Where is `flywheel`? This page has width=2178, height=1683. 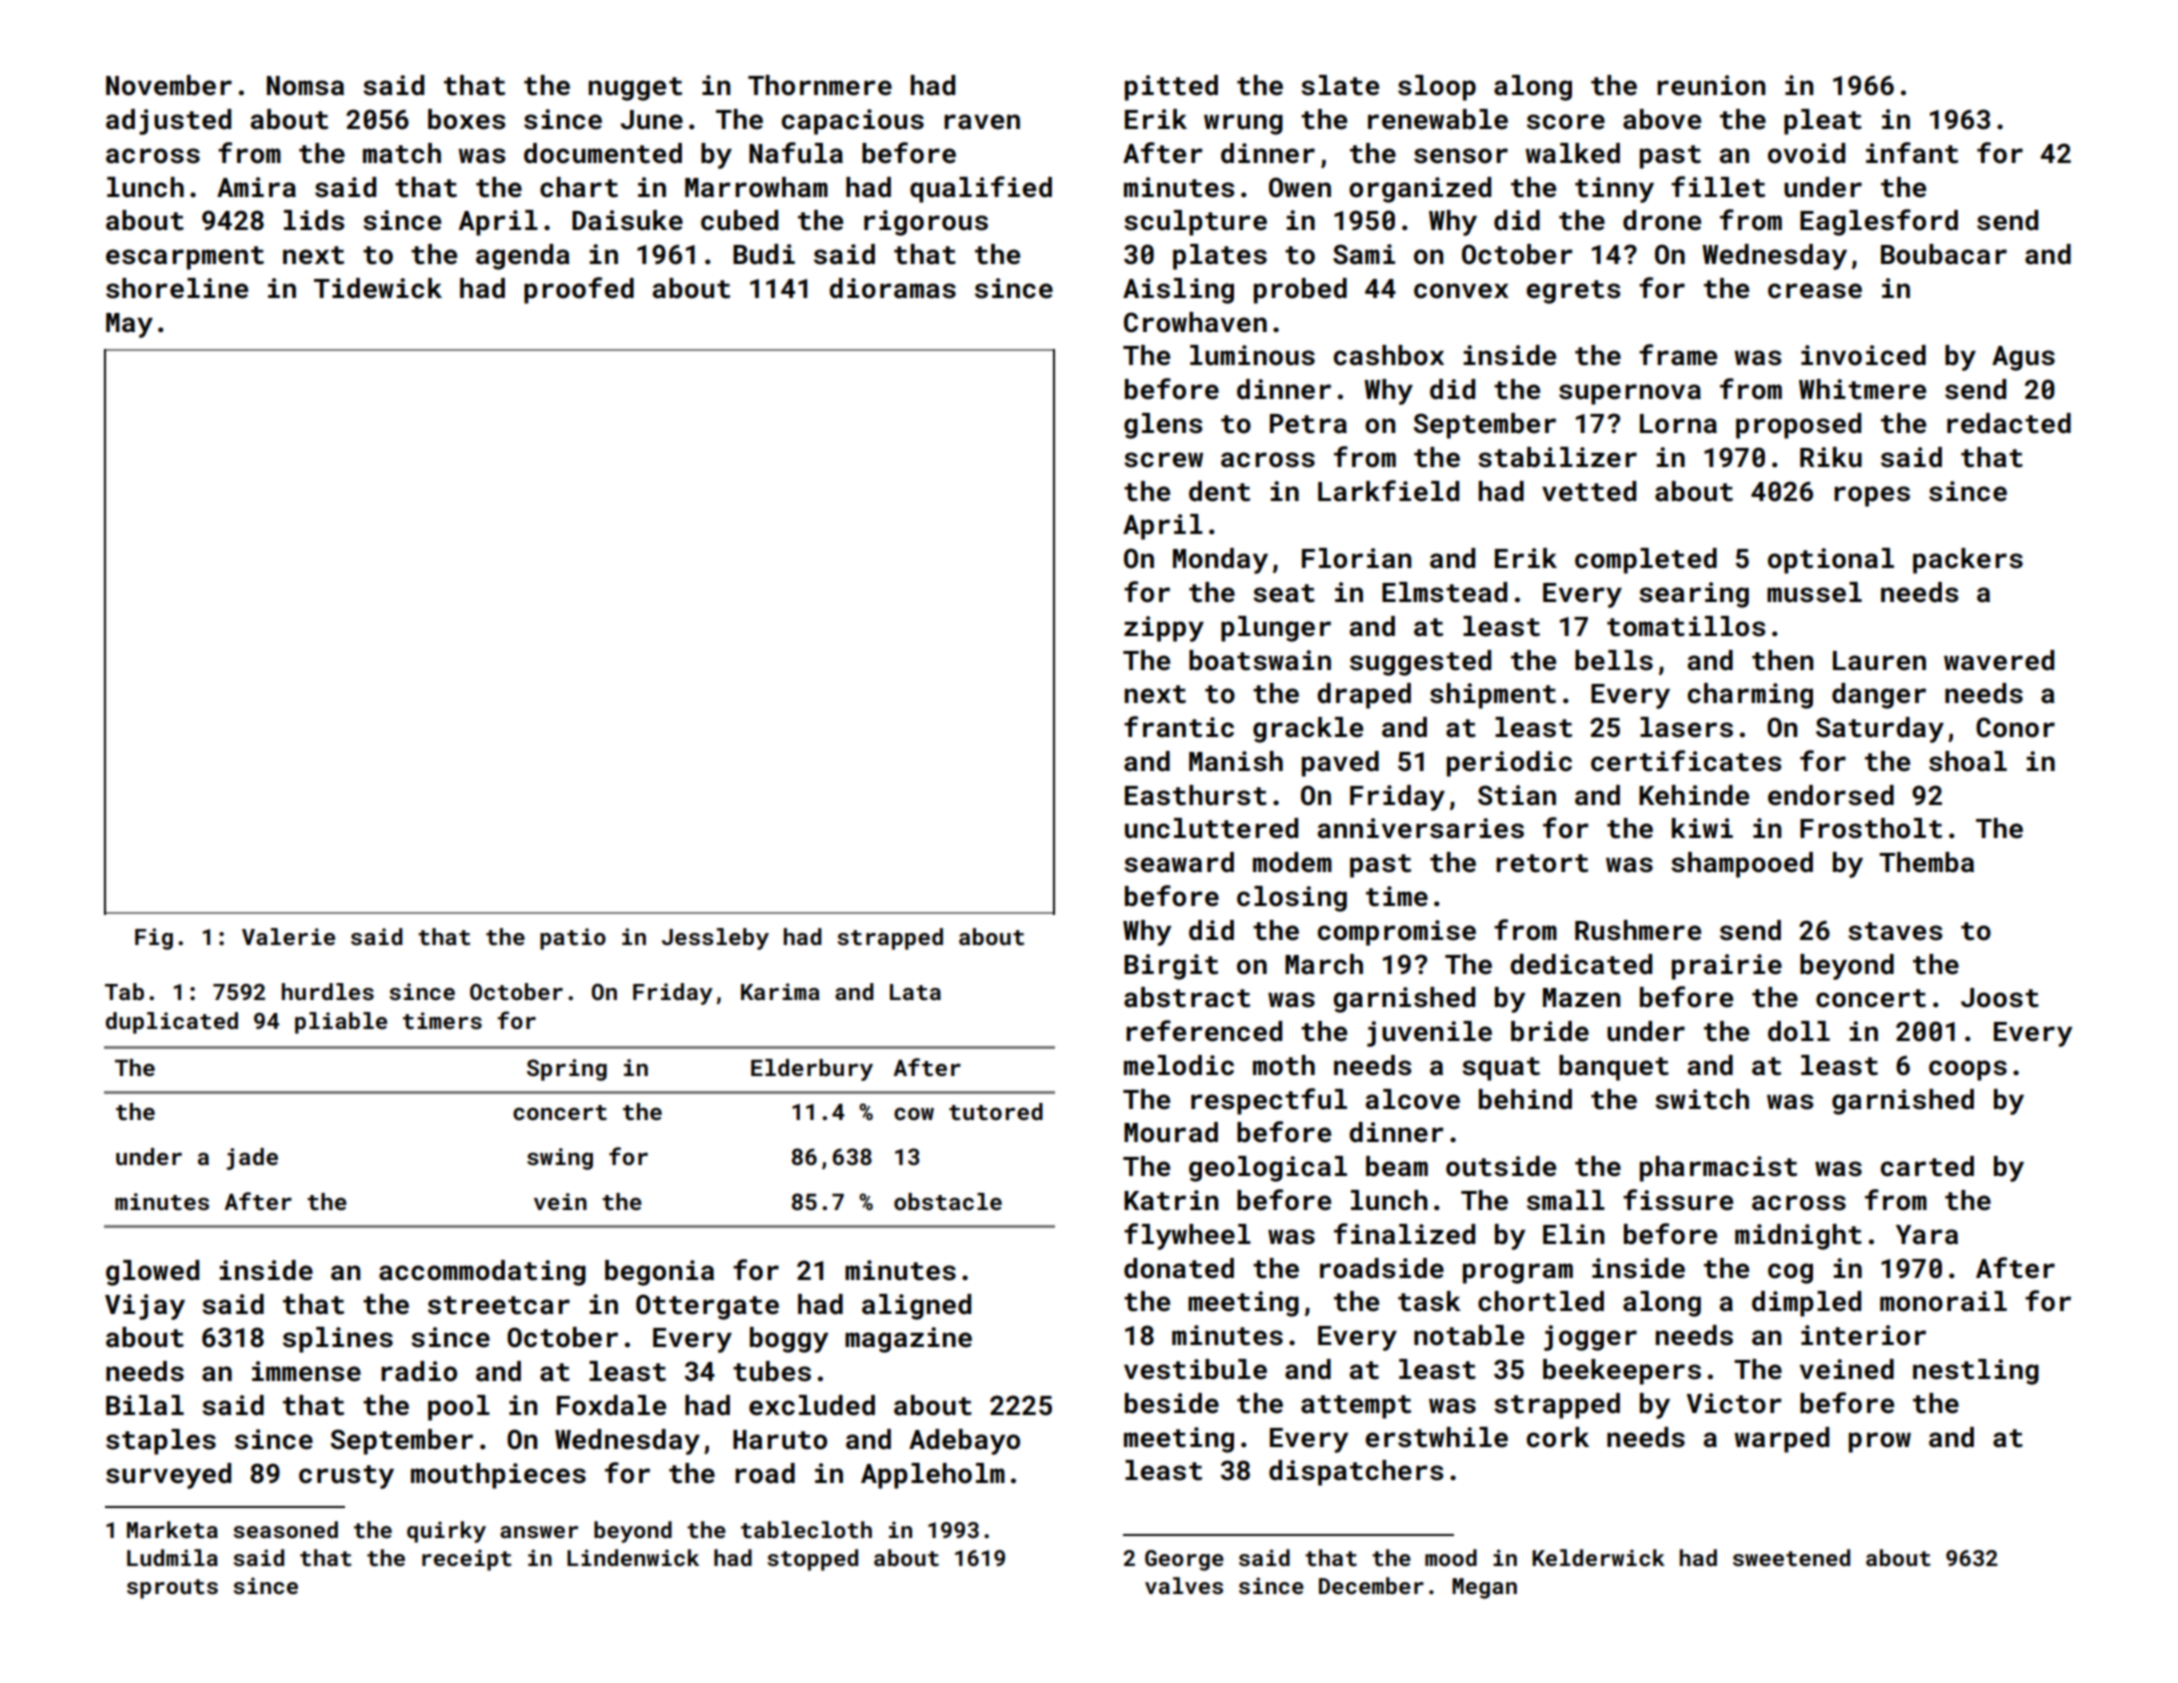
flywheel is located at coordinates (1187, 1236).
